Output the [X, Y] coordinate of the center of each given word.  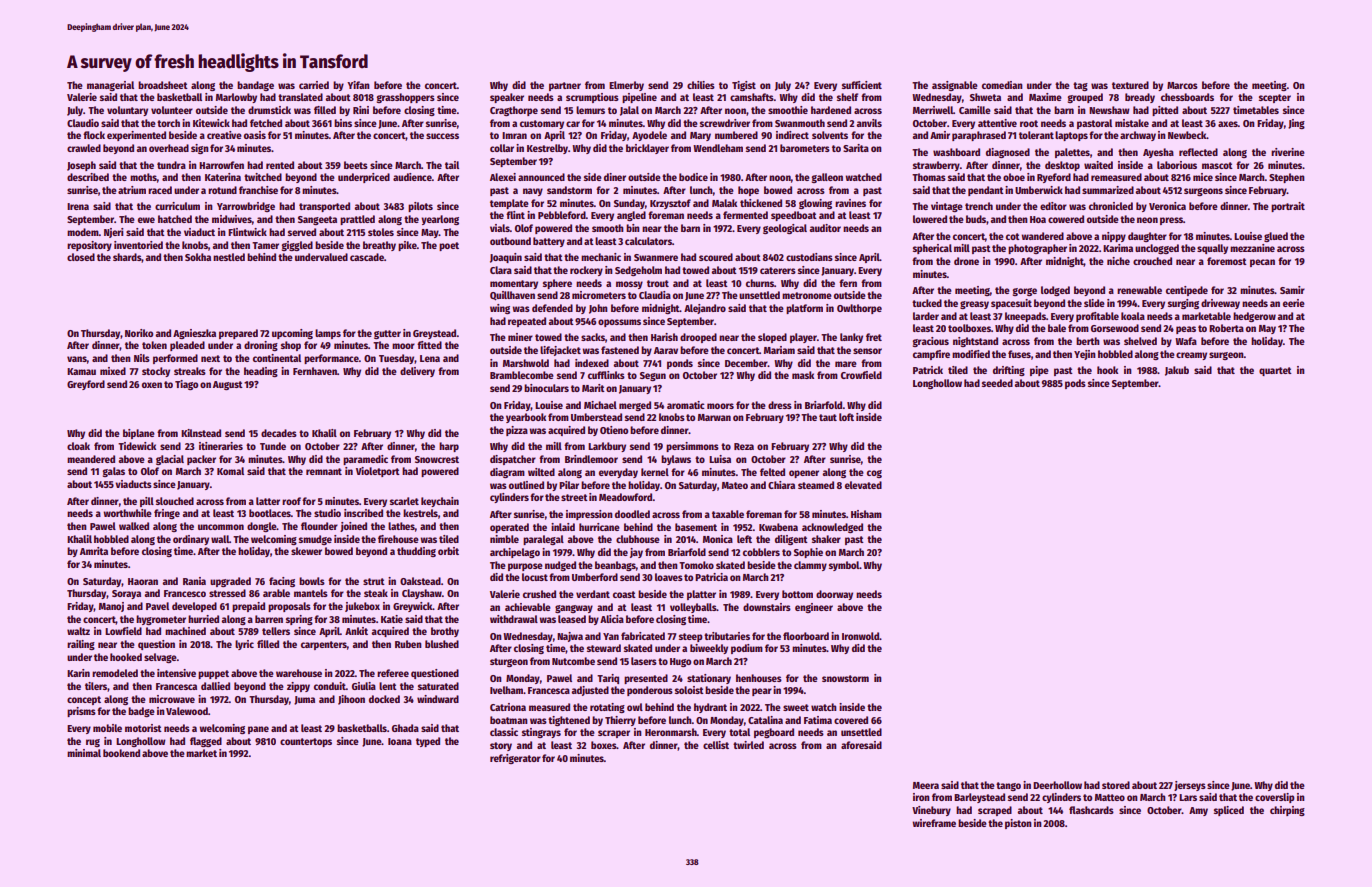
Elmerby [626, 86]
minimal [84, 753]
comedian [1002, 85]
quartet [1275, 371]
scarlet [404, 501]
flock [94, 135]
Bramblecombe [522, 375]
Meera [926, 785]
